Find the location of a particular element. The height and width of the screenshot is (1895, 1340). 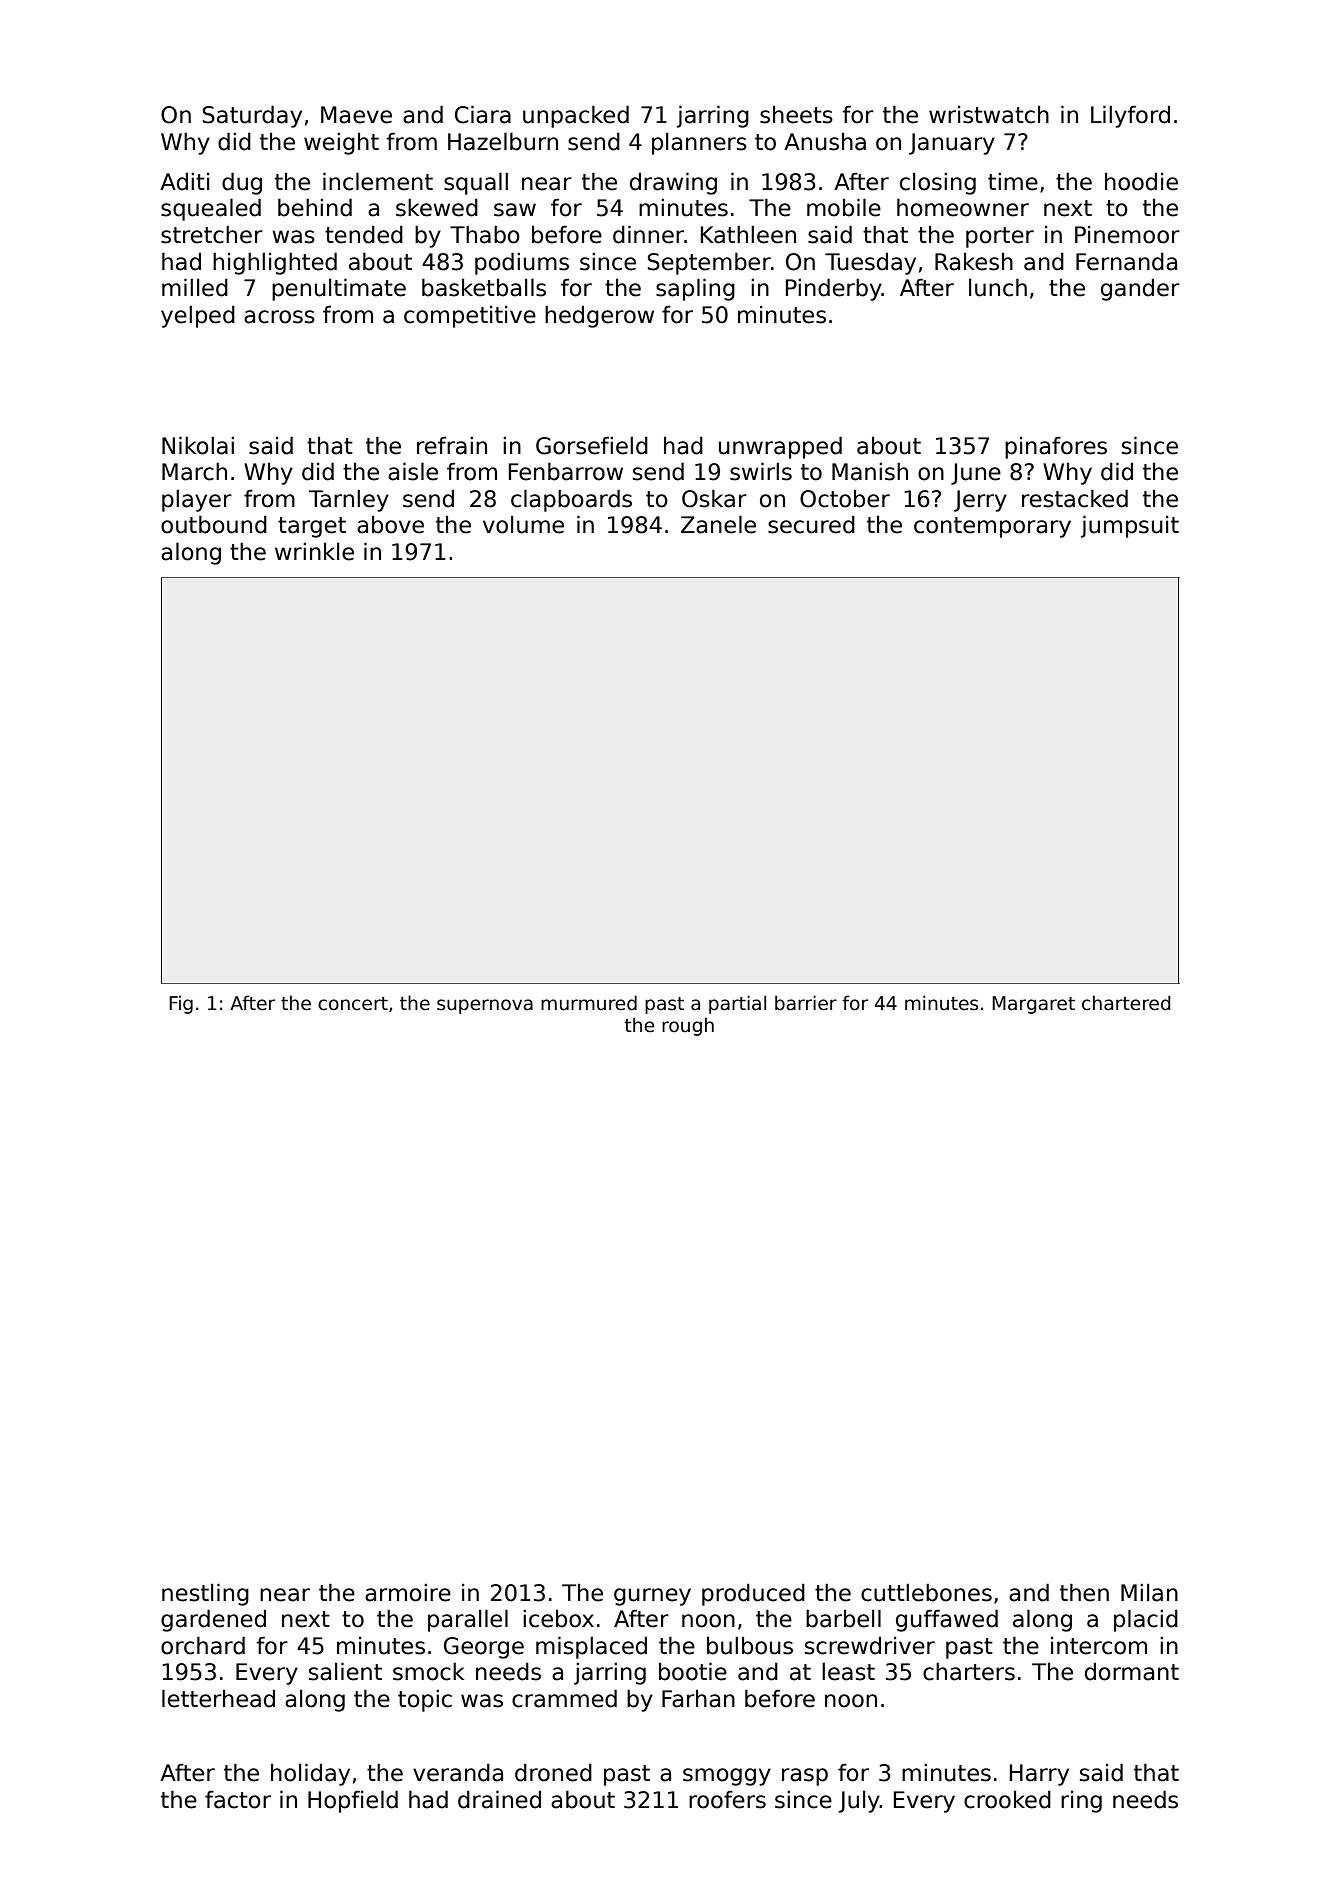

Fig is located at coordinates (181, 1004).
